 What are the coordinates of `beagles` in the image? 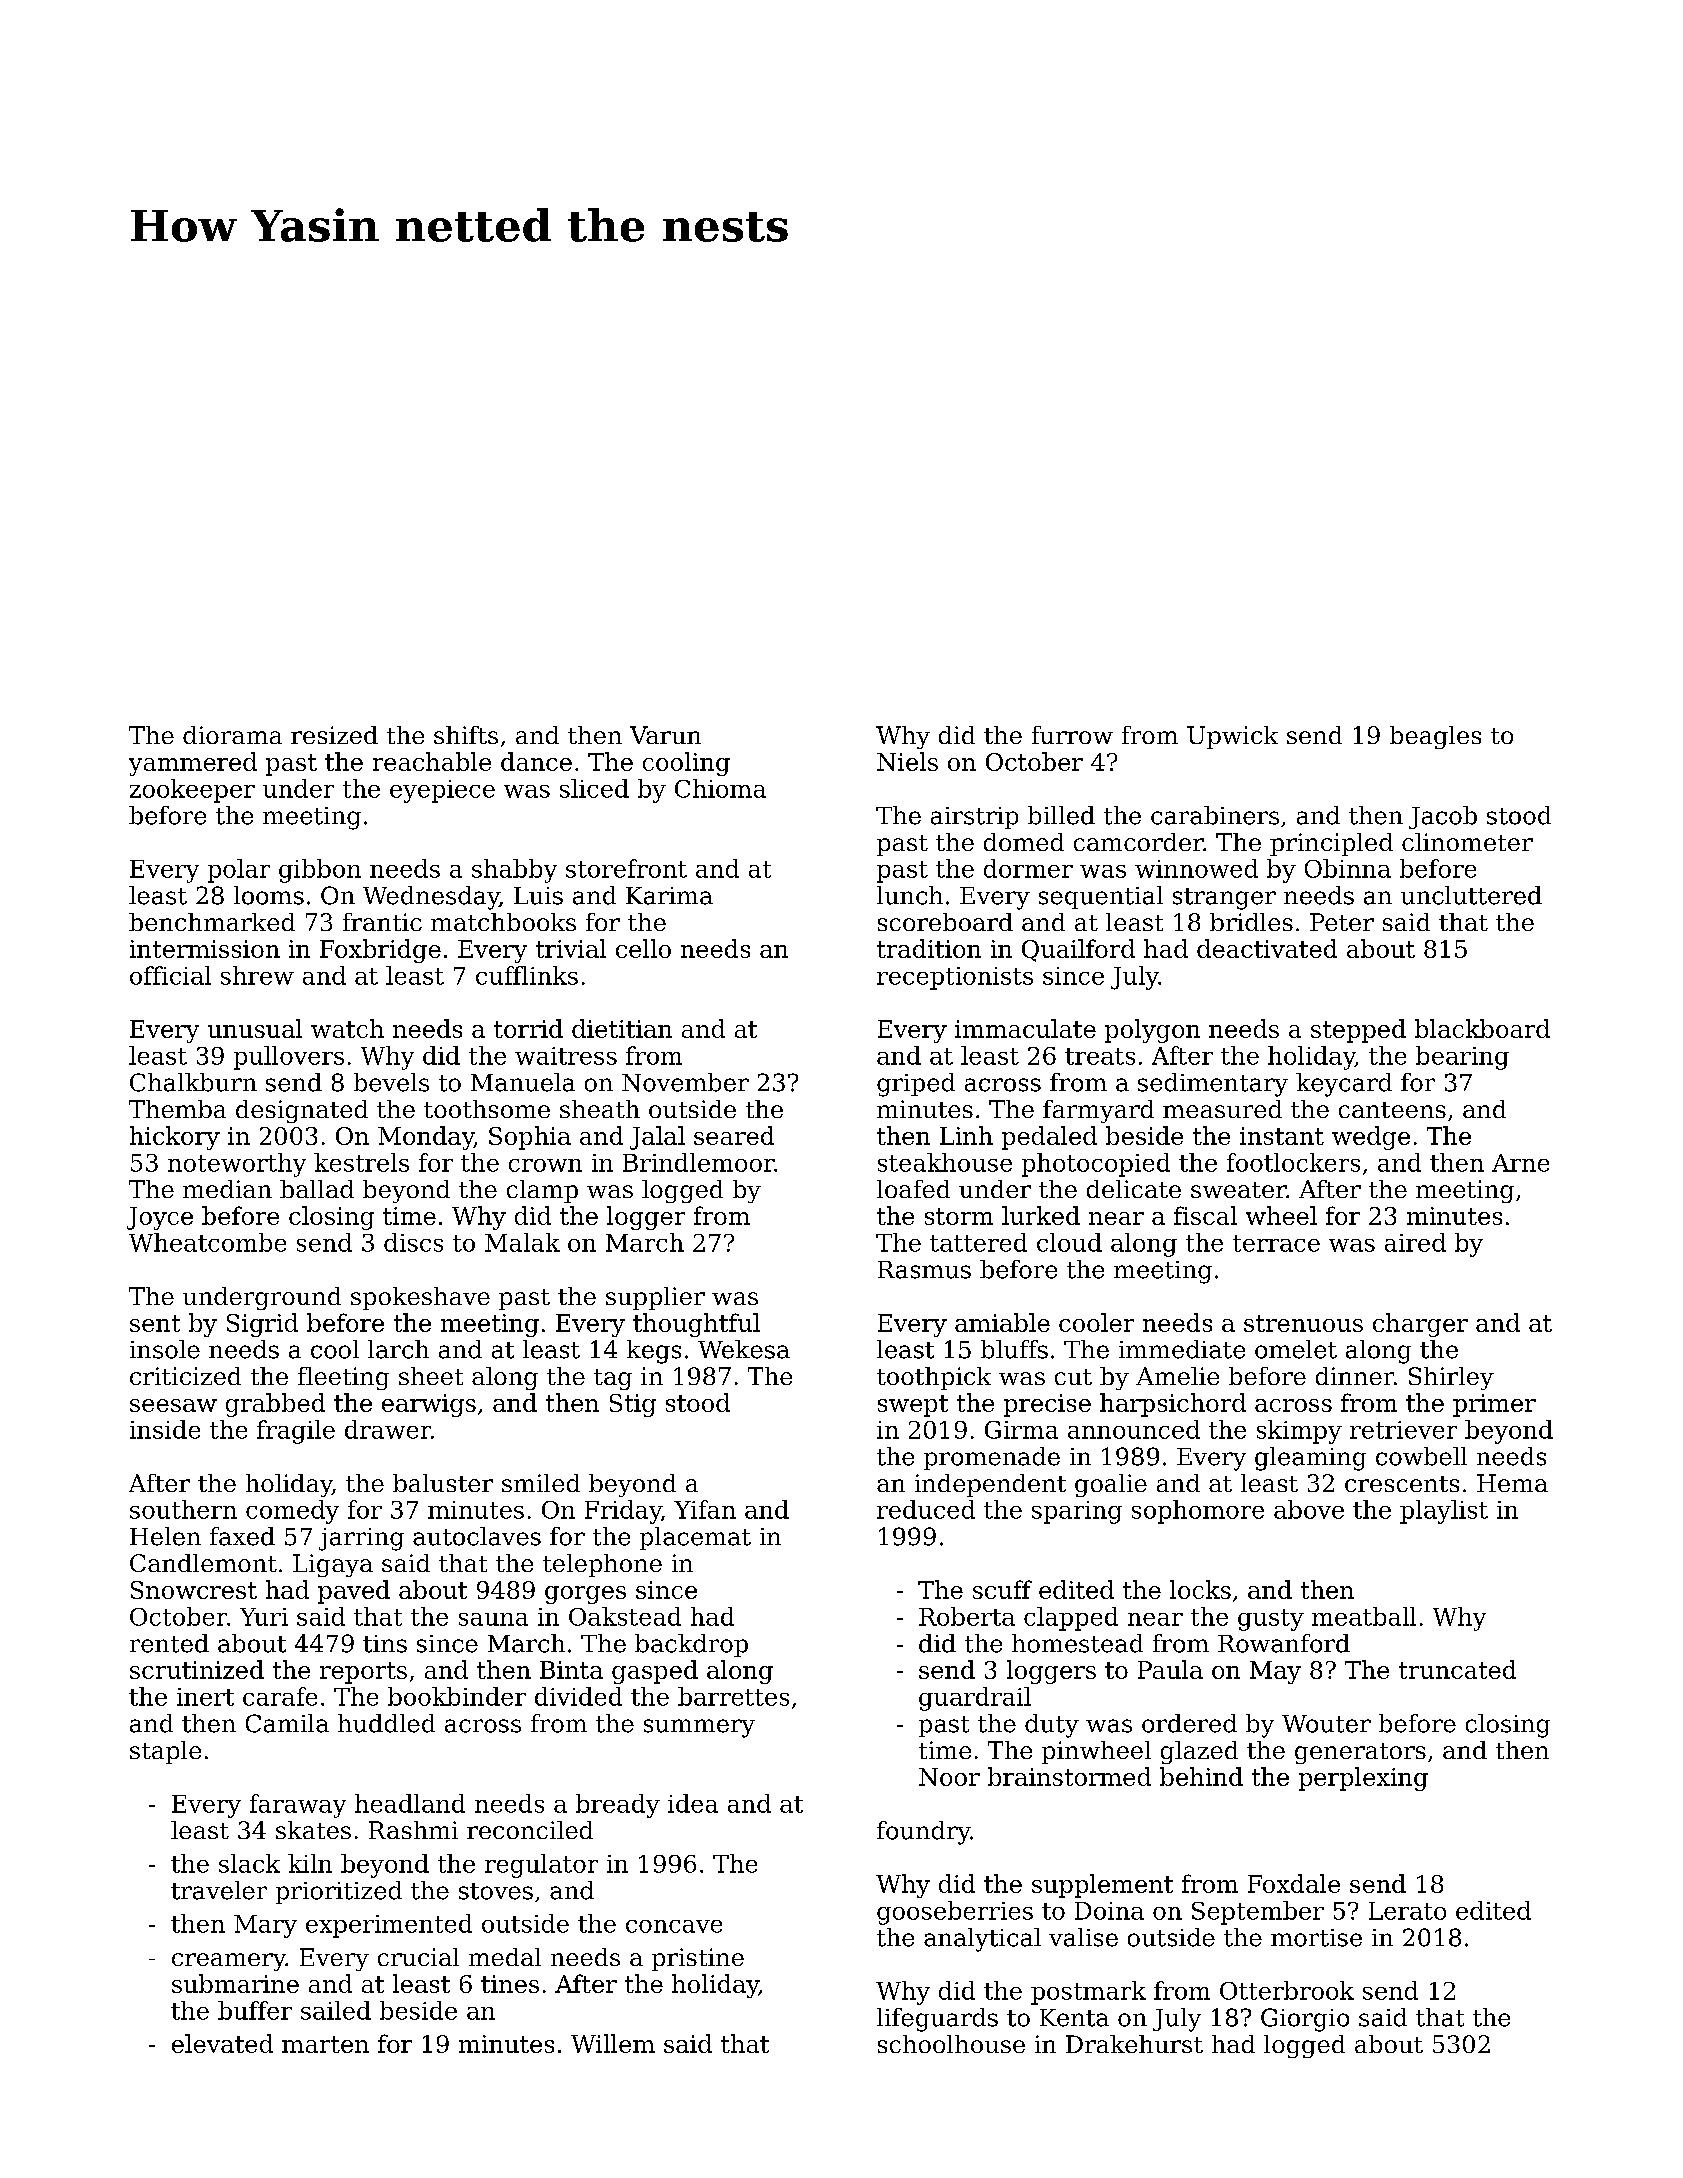 It's located at (1435, 737).
